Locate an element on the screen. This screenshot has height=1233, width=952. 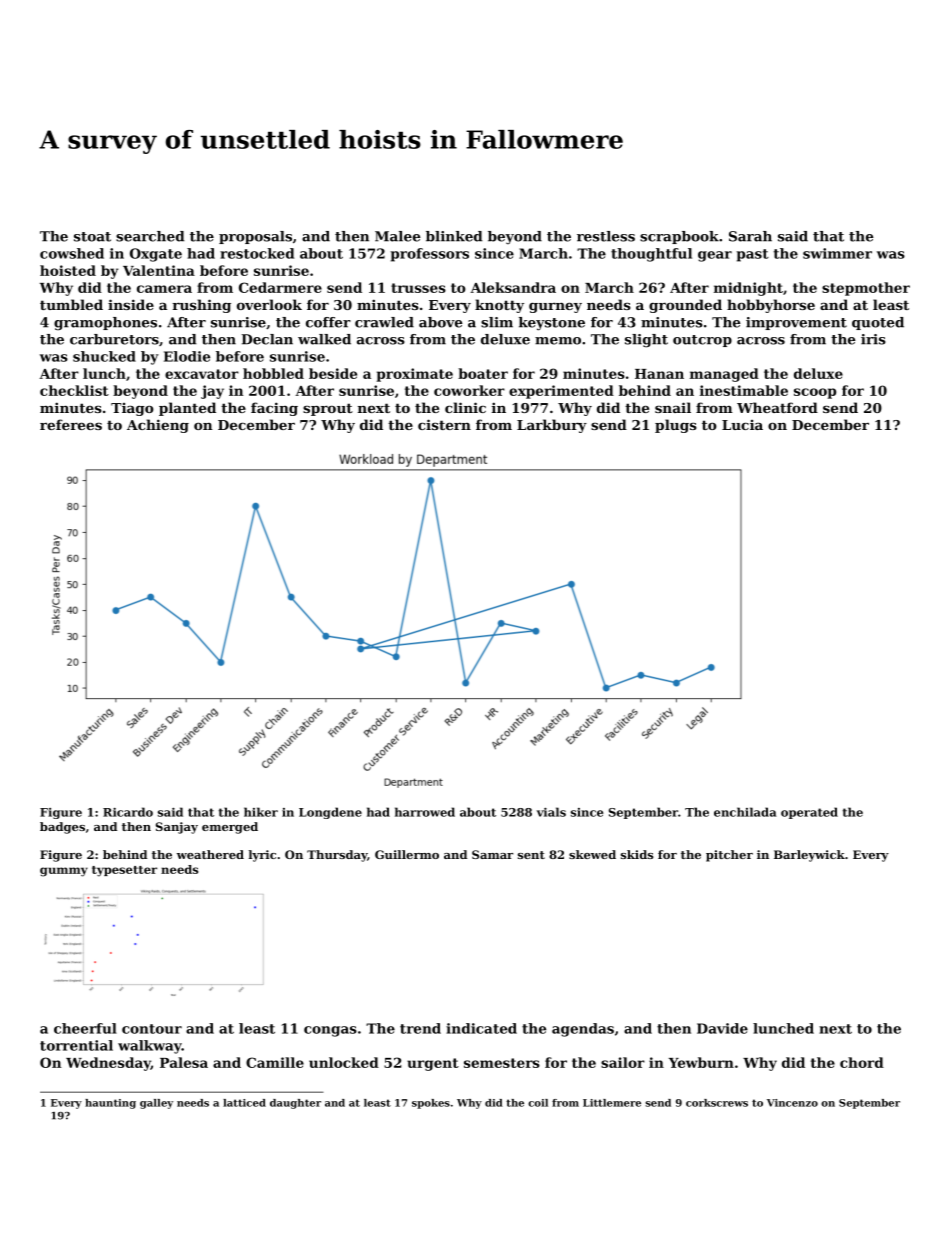
contour is located at coordinates (152, 1029).
